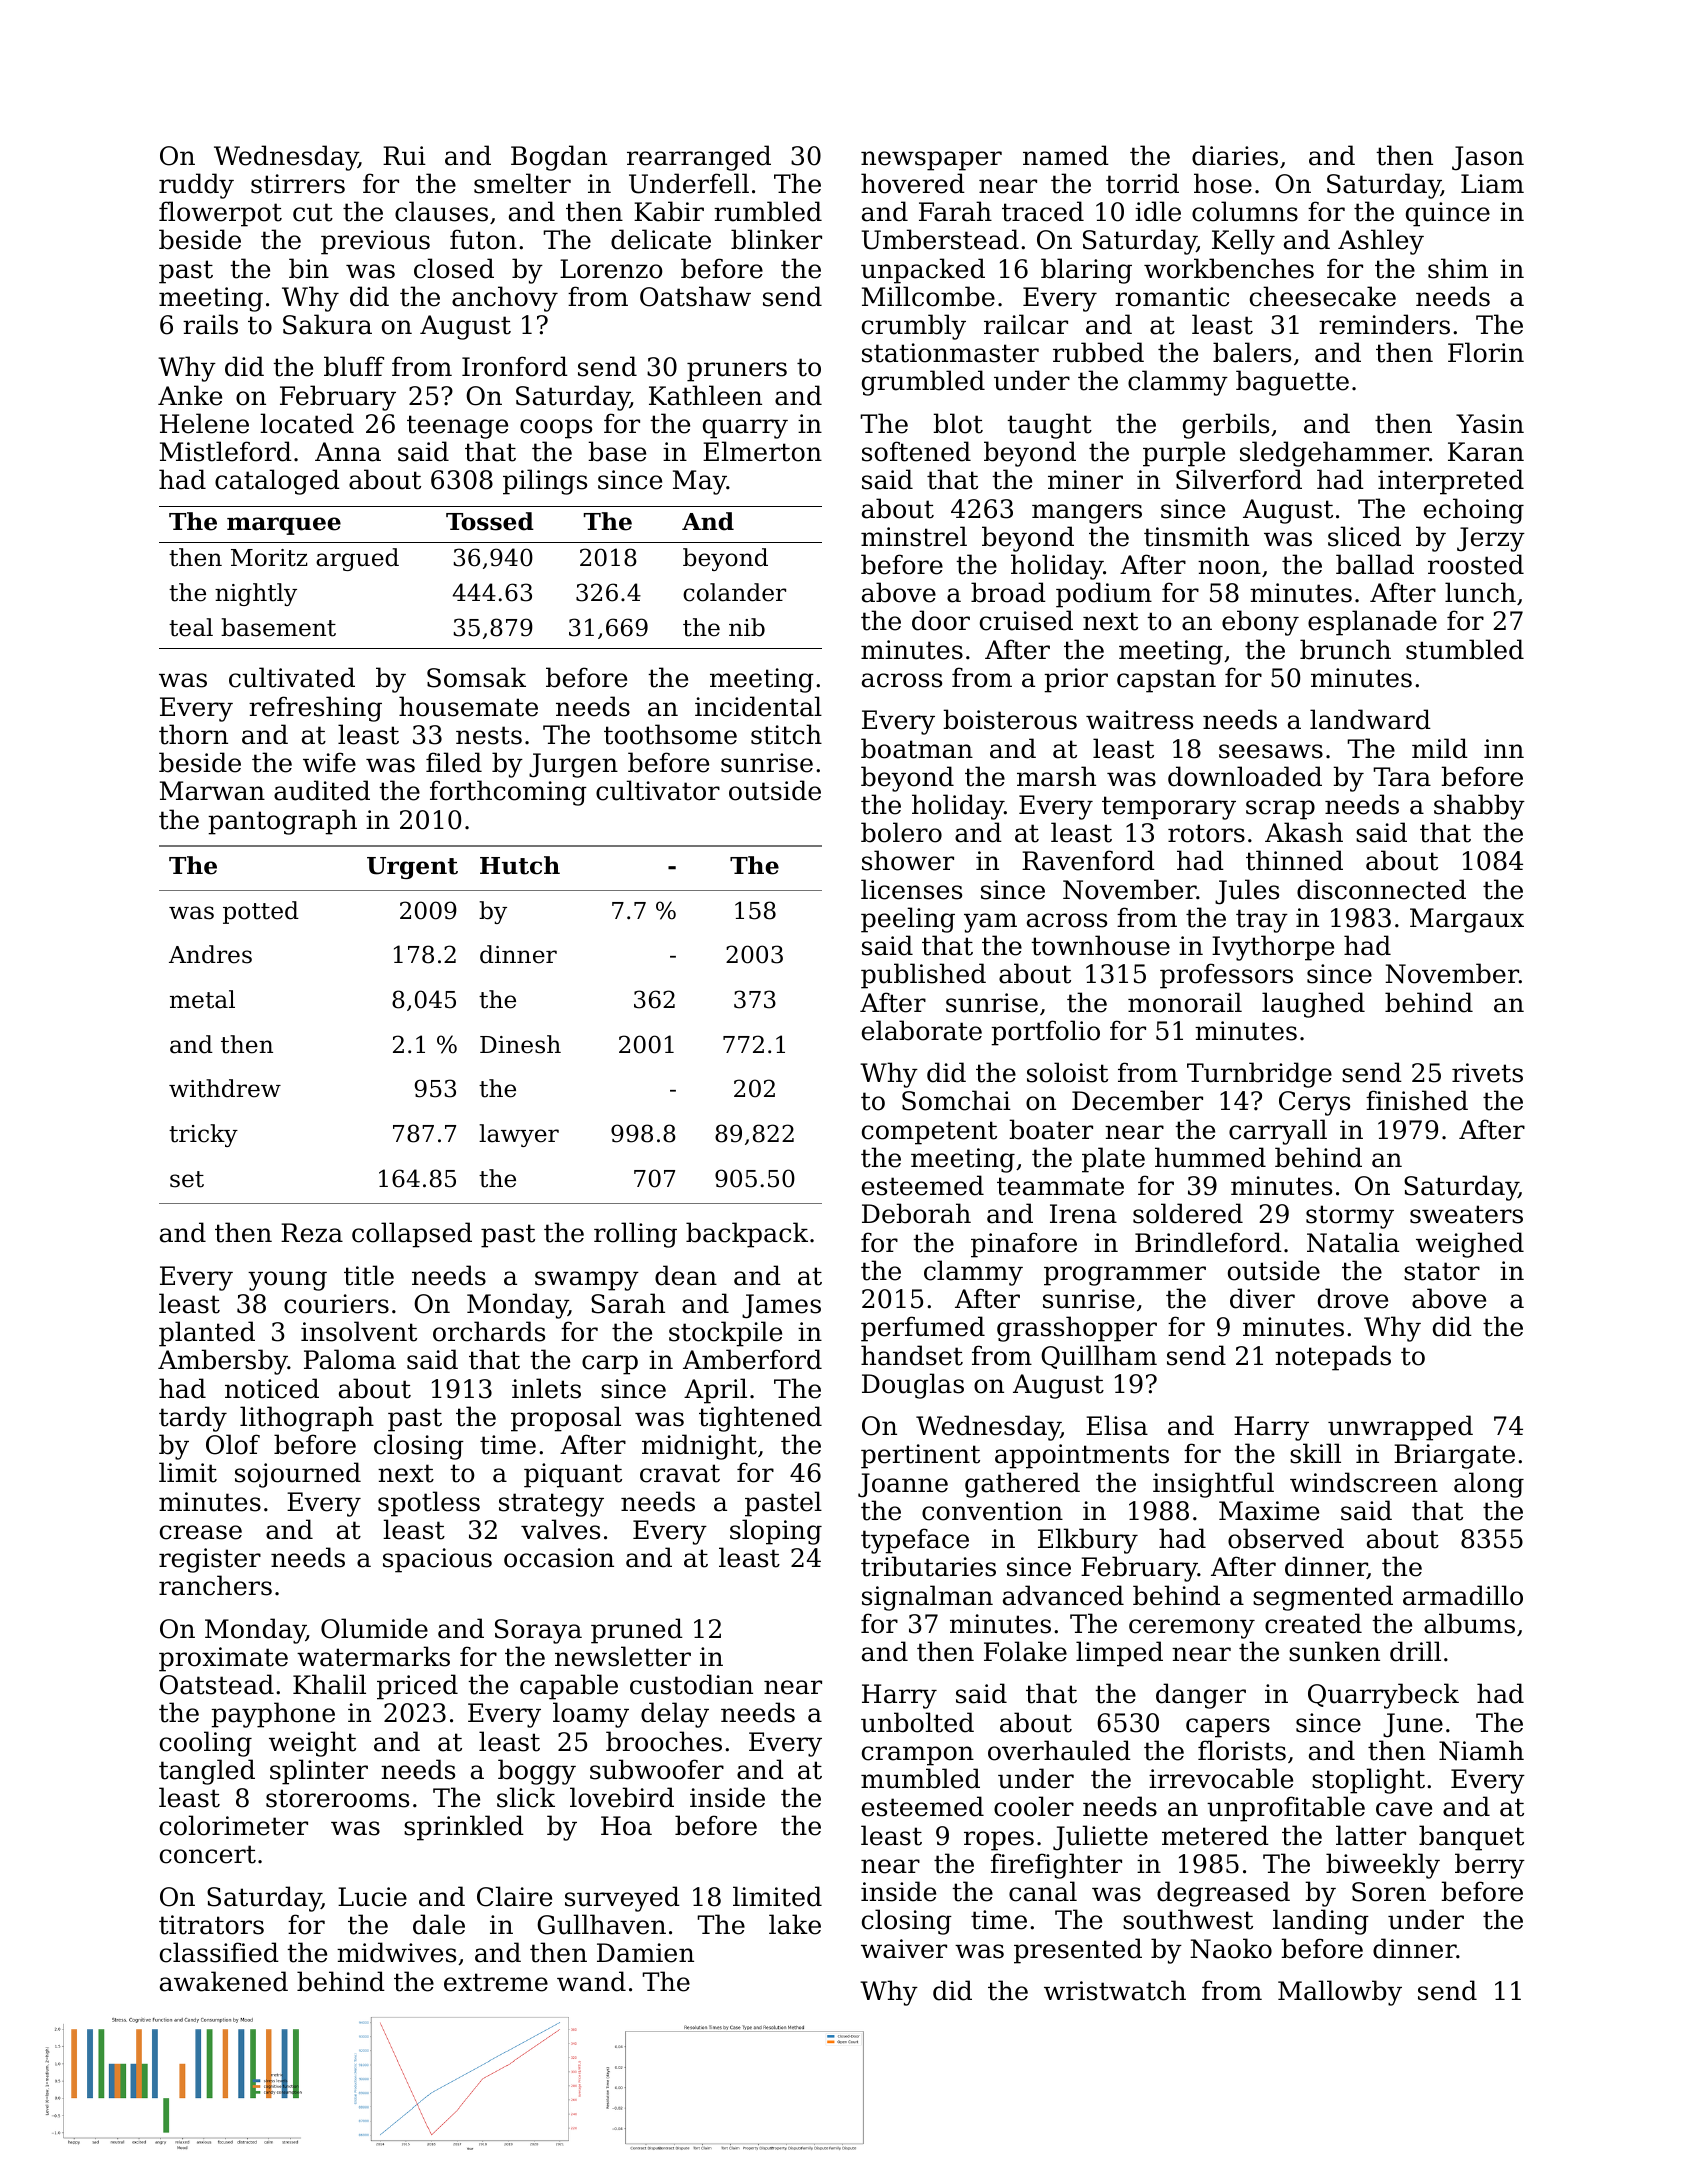 The image size is (1683, 2178). What do you see at coordinates (212, 791) in the page?
I see `Marwan` at bounding box center [212, 791].
